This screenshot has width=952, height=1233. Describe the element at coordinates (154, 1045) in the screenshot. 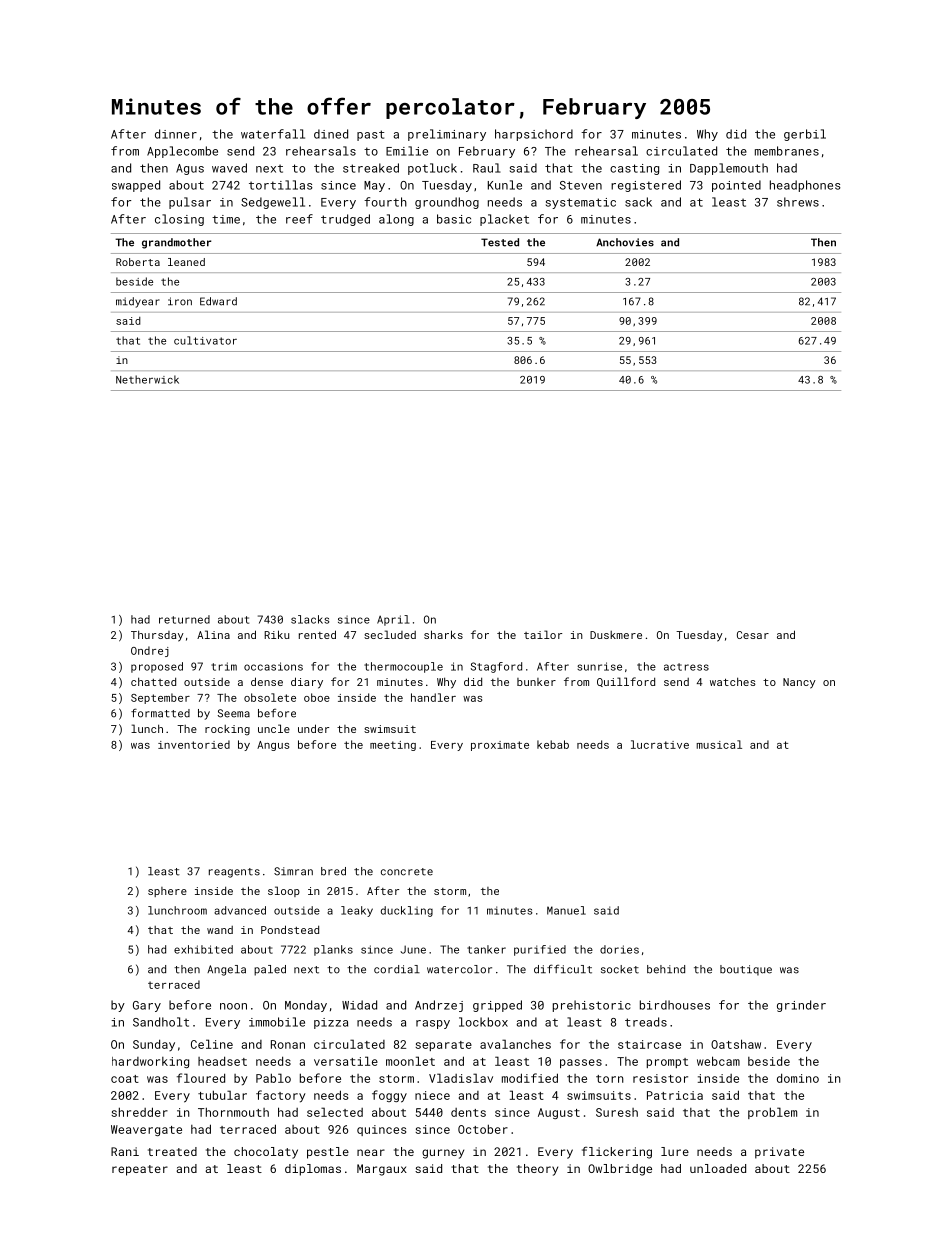

I see `Sunday` at that location.
